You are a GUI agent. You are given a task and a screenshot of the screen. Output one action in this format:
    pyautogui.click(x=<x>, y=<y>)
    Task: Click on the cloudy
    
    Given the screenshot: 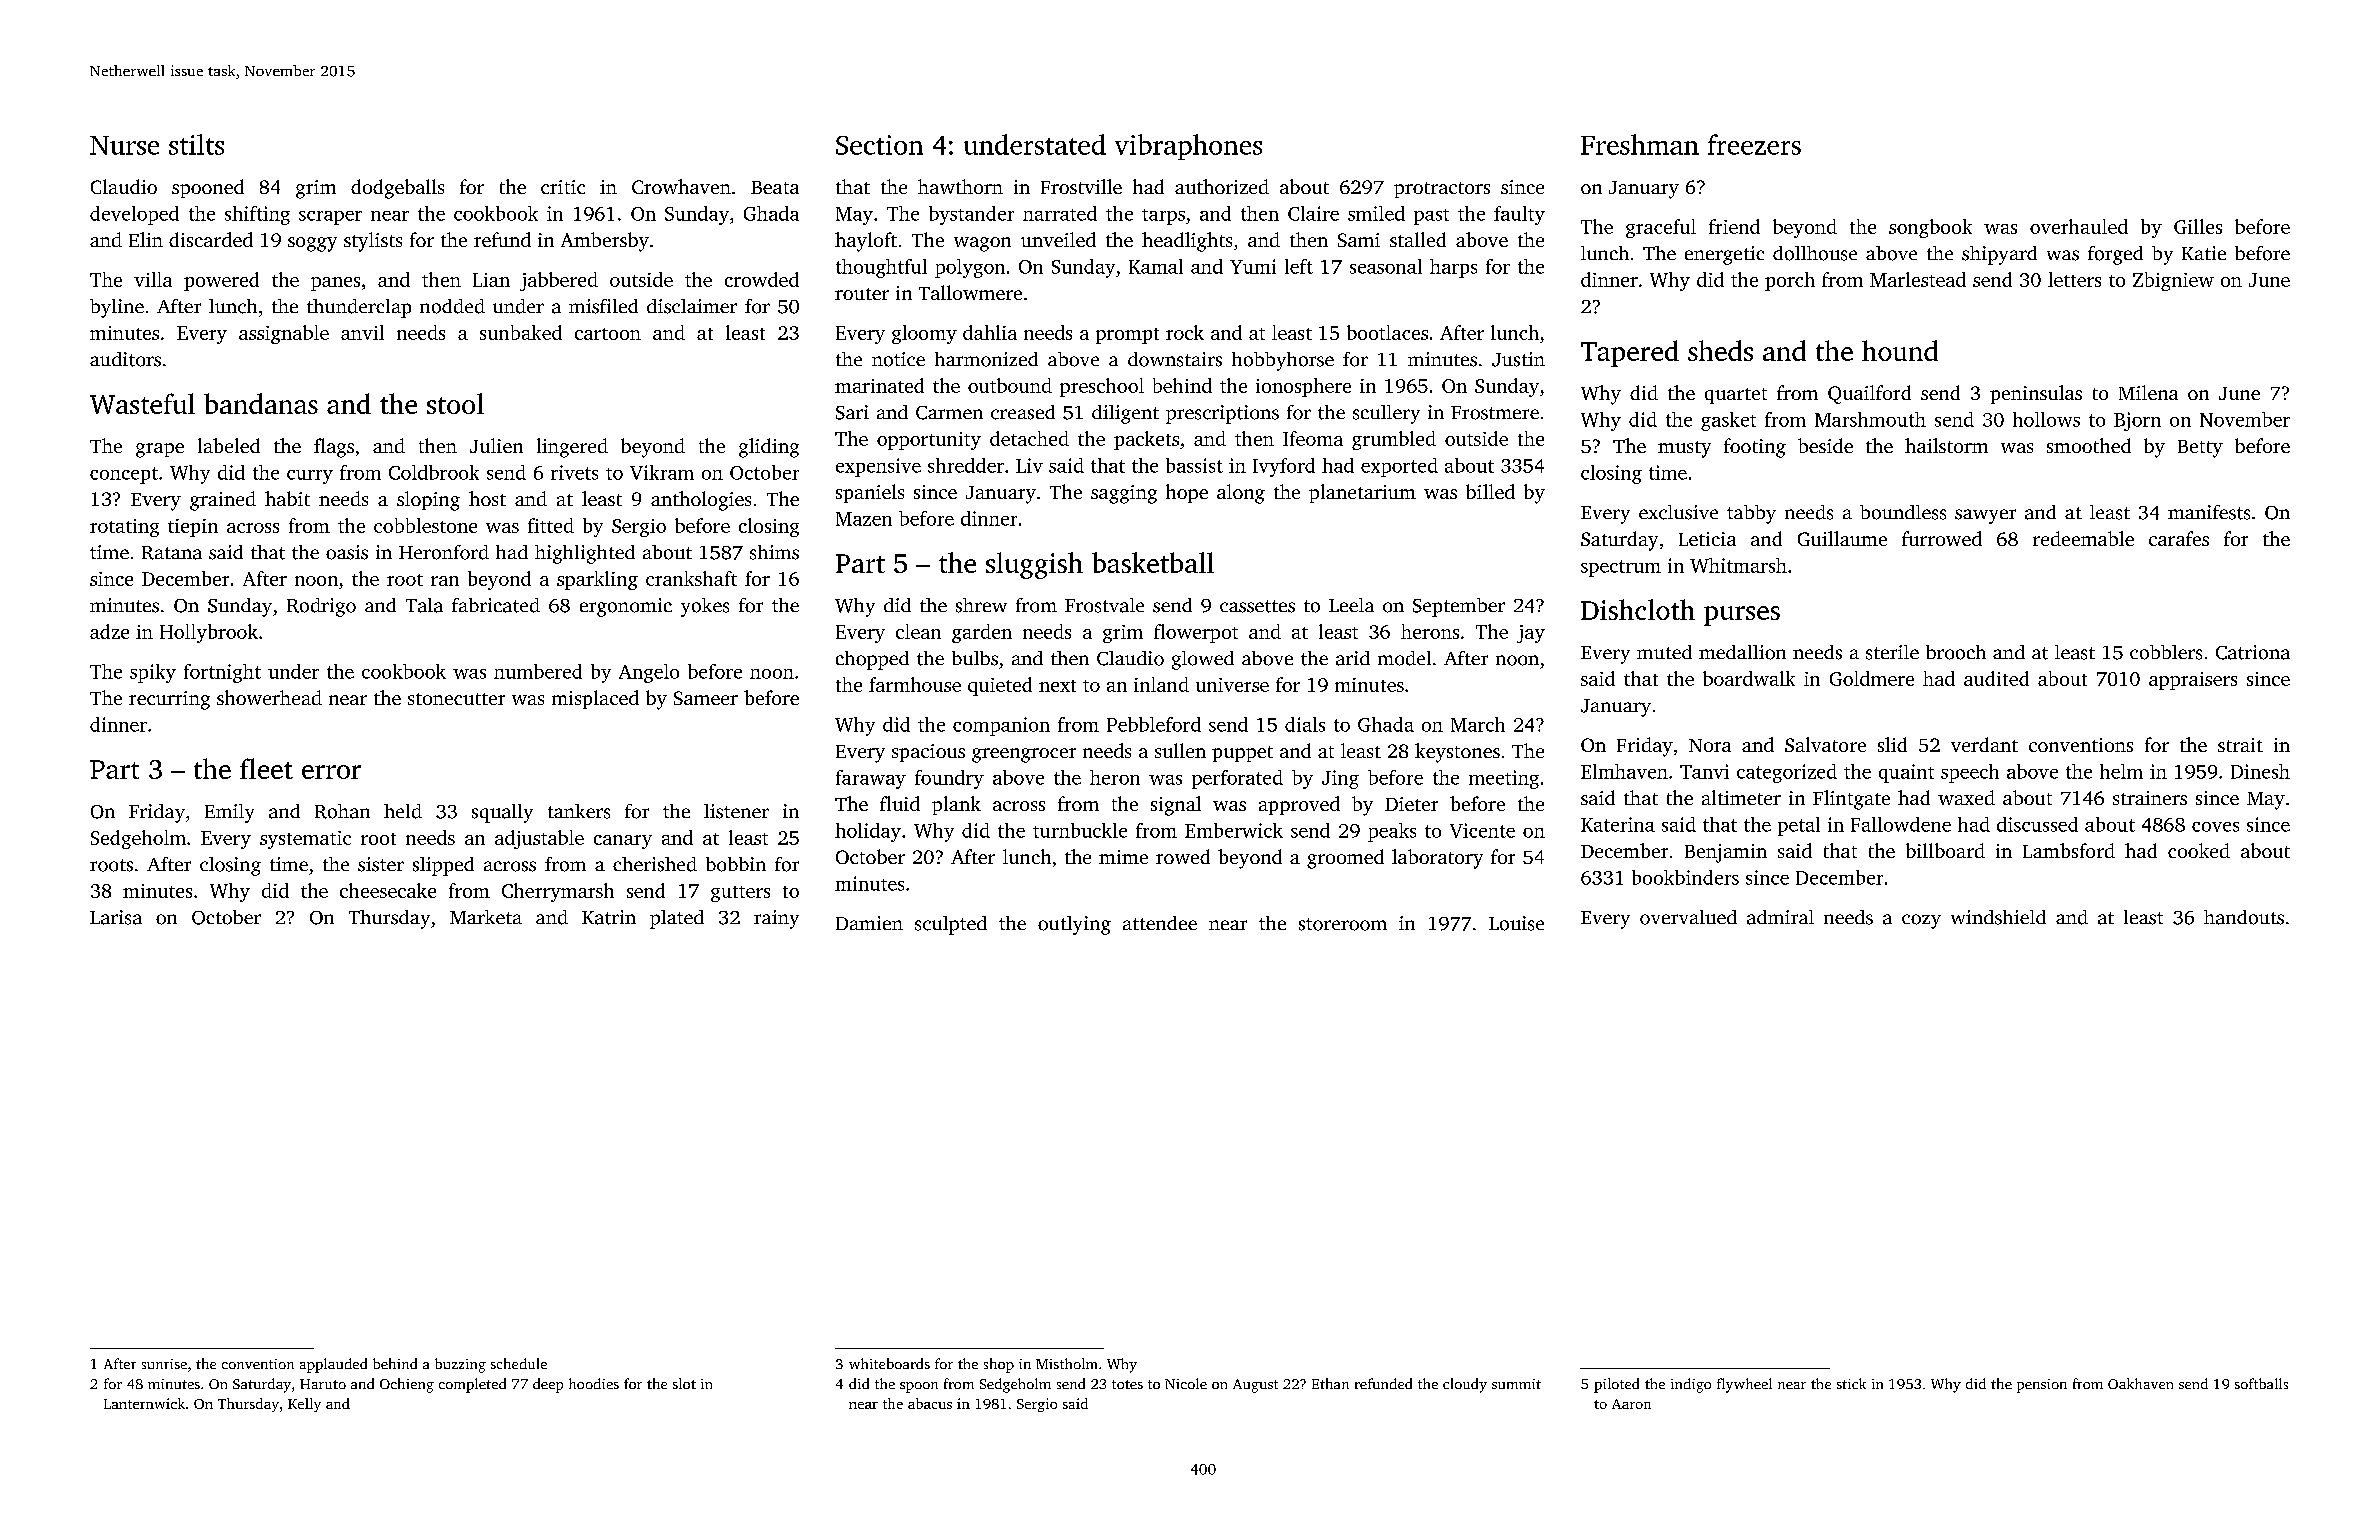 What is the action you would take?
    pyautogui.click(x=1465, y=1385)
